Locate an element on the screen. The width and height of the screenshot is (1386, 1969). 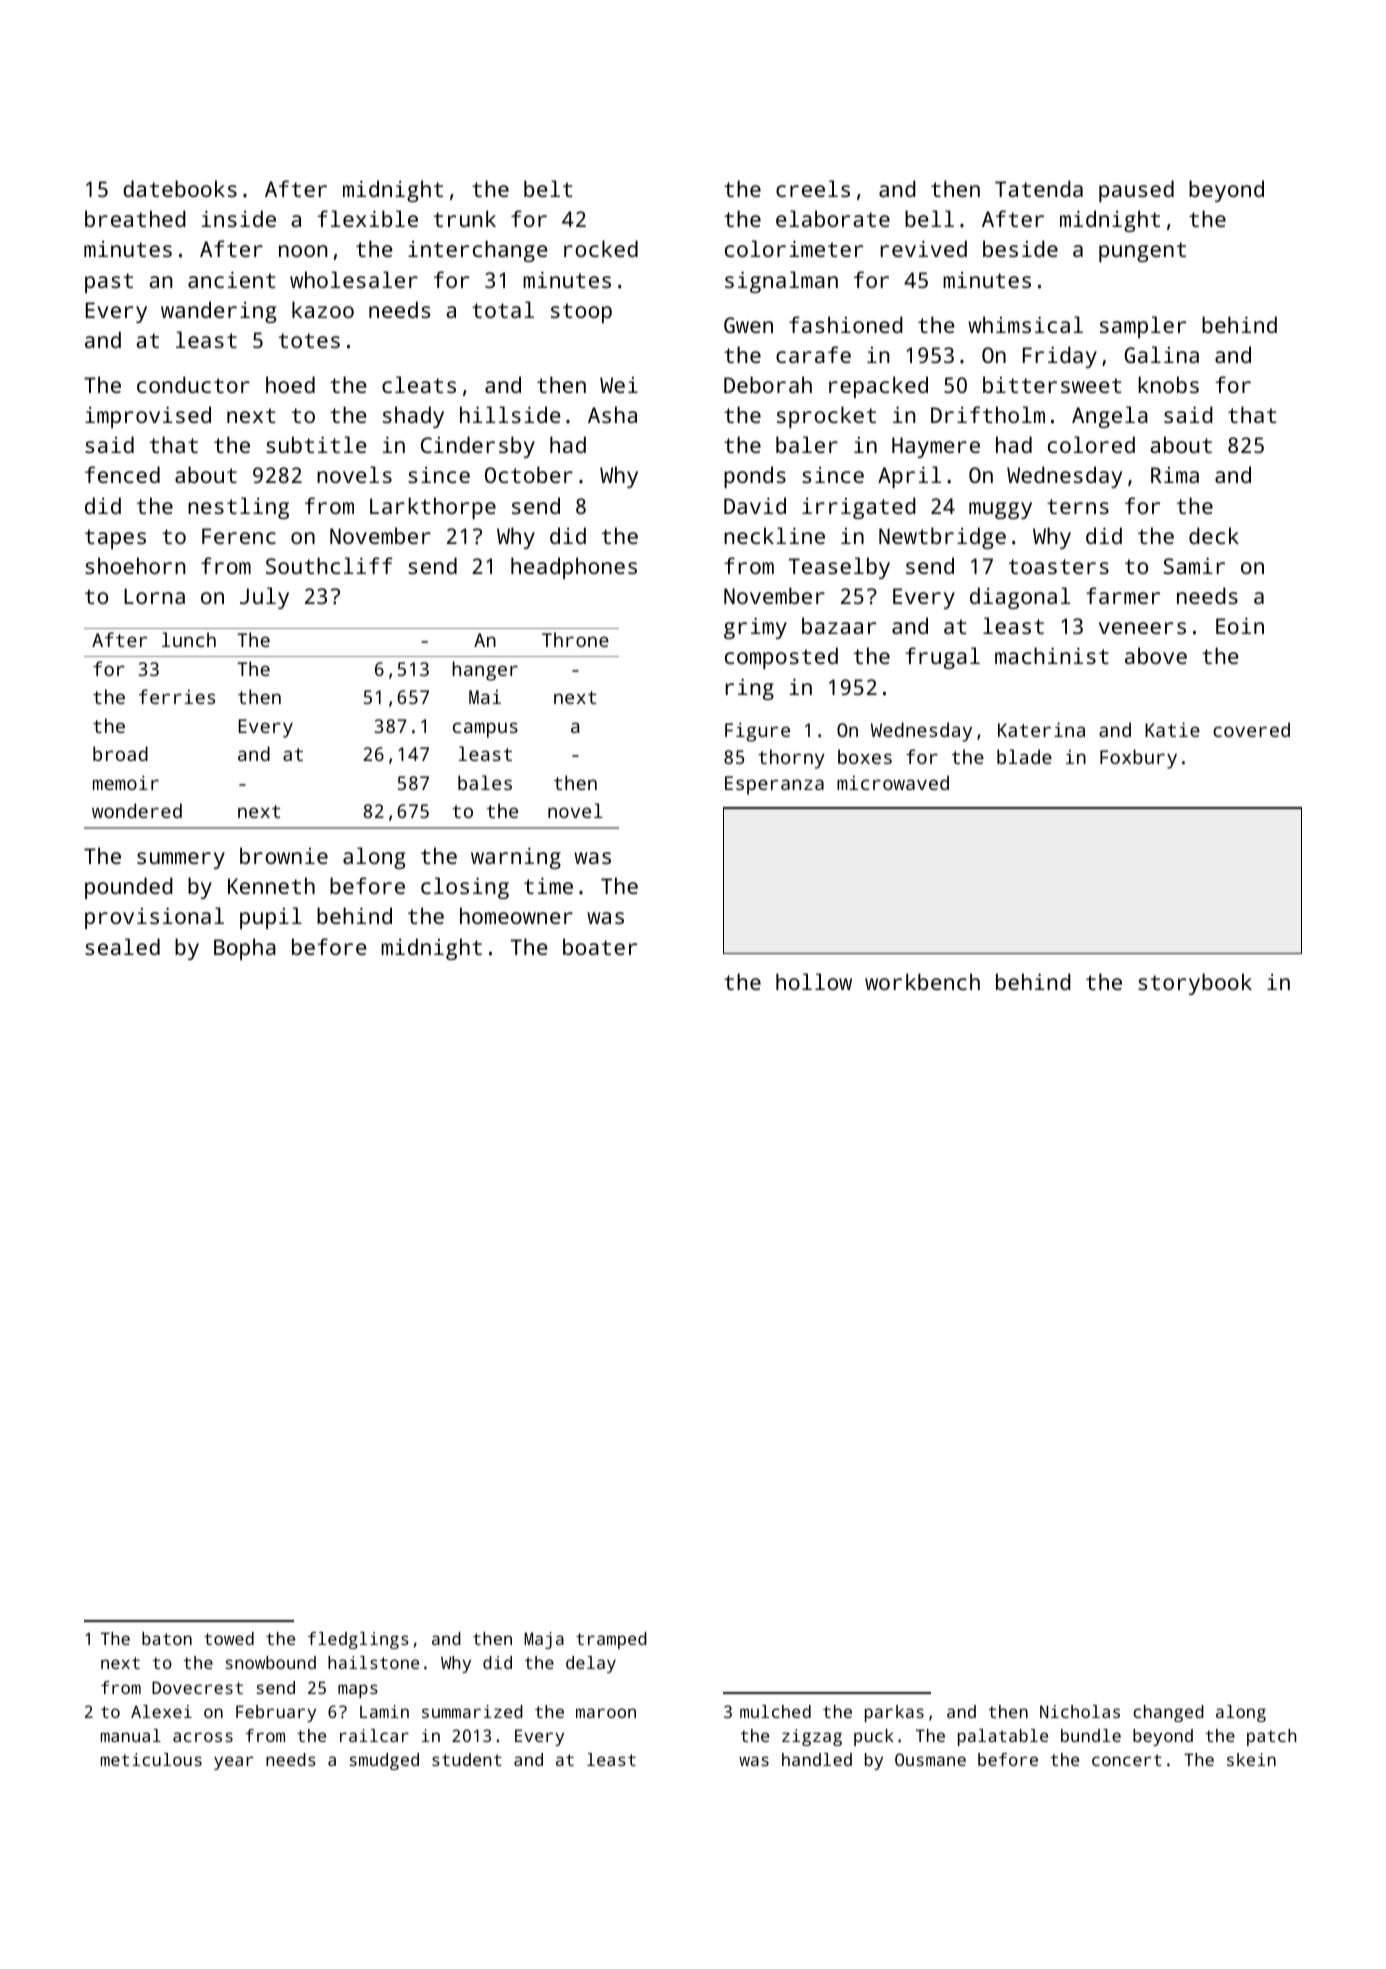
Gwen is located at coordinates (748, 325).
